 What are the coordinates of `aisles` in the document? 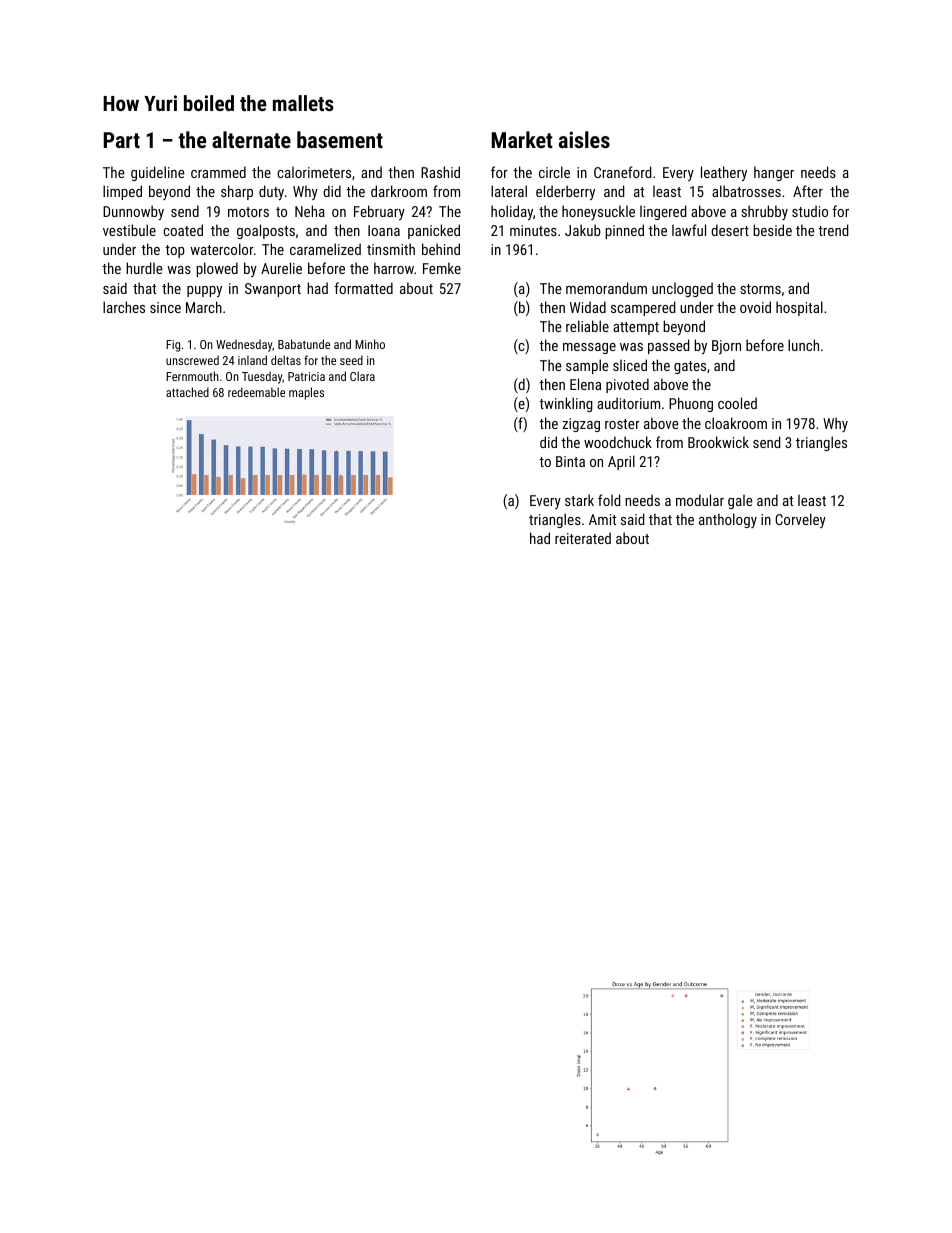 It's located at (584, 139).
